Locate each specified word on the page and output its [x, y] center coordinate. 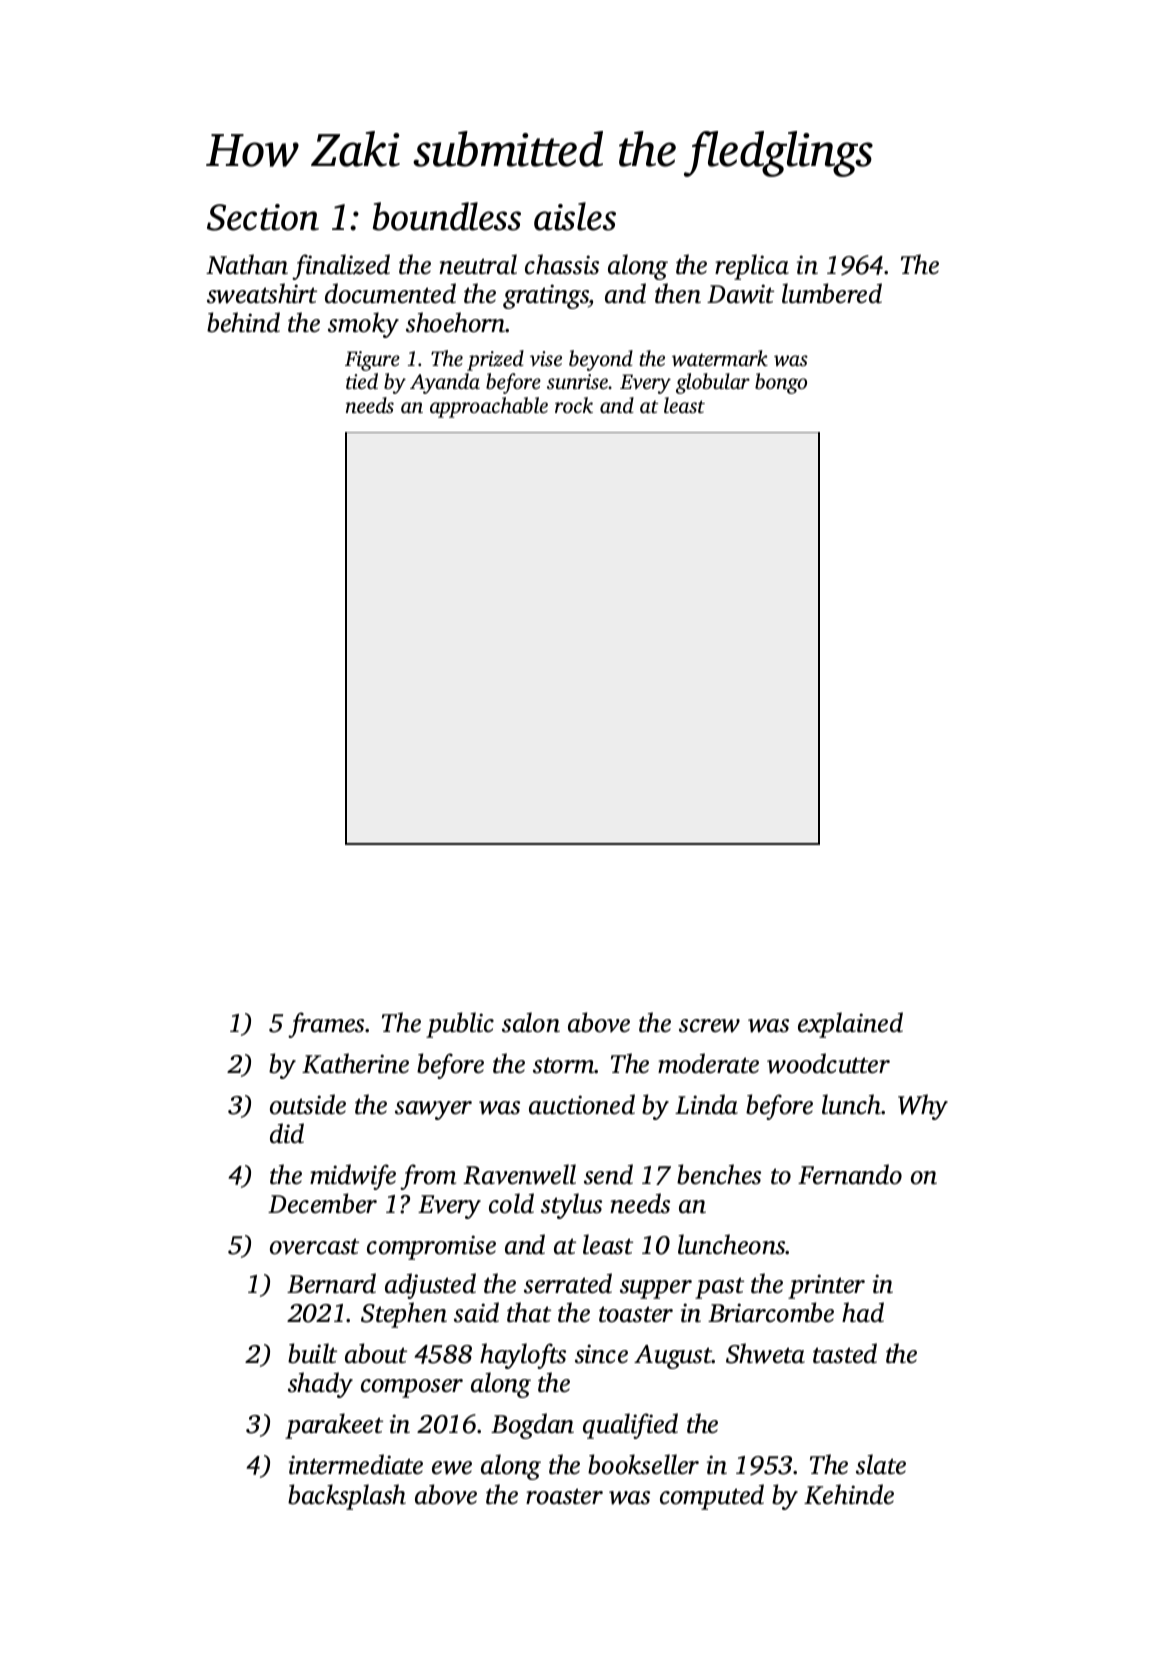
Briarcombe [771, 1312]
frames [327, 1025]
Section [263, 217]
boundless [447, 216]
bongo [781, 383]
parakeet [334, 1426]
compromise [431, 1247]
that [529, 1312]
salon [531, 1022]
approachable [489, 407]
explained [850, 1025]
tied [362, 381]
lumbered [832, 293]
